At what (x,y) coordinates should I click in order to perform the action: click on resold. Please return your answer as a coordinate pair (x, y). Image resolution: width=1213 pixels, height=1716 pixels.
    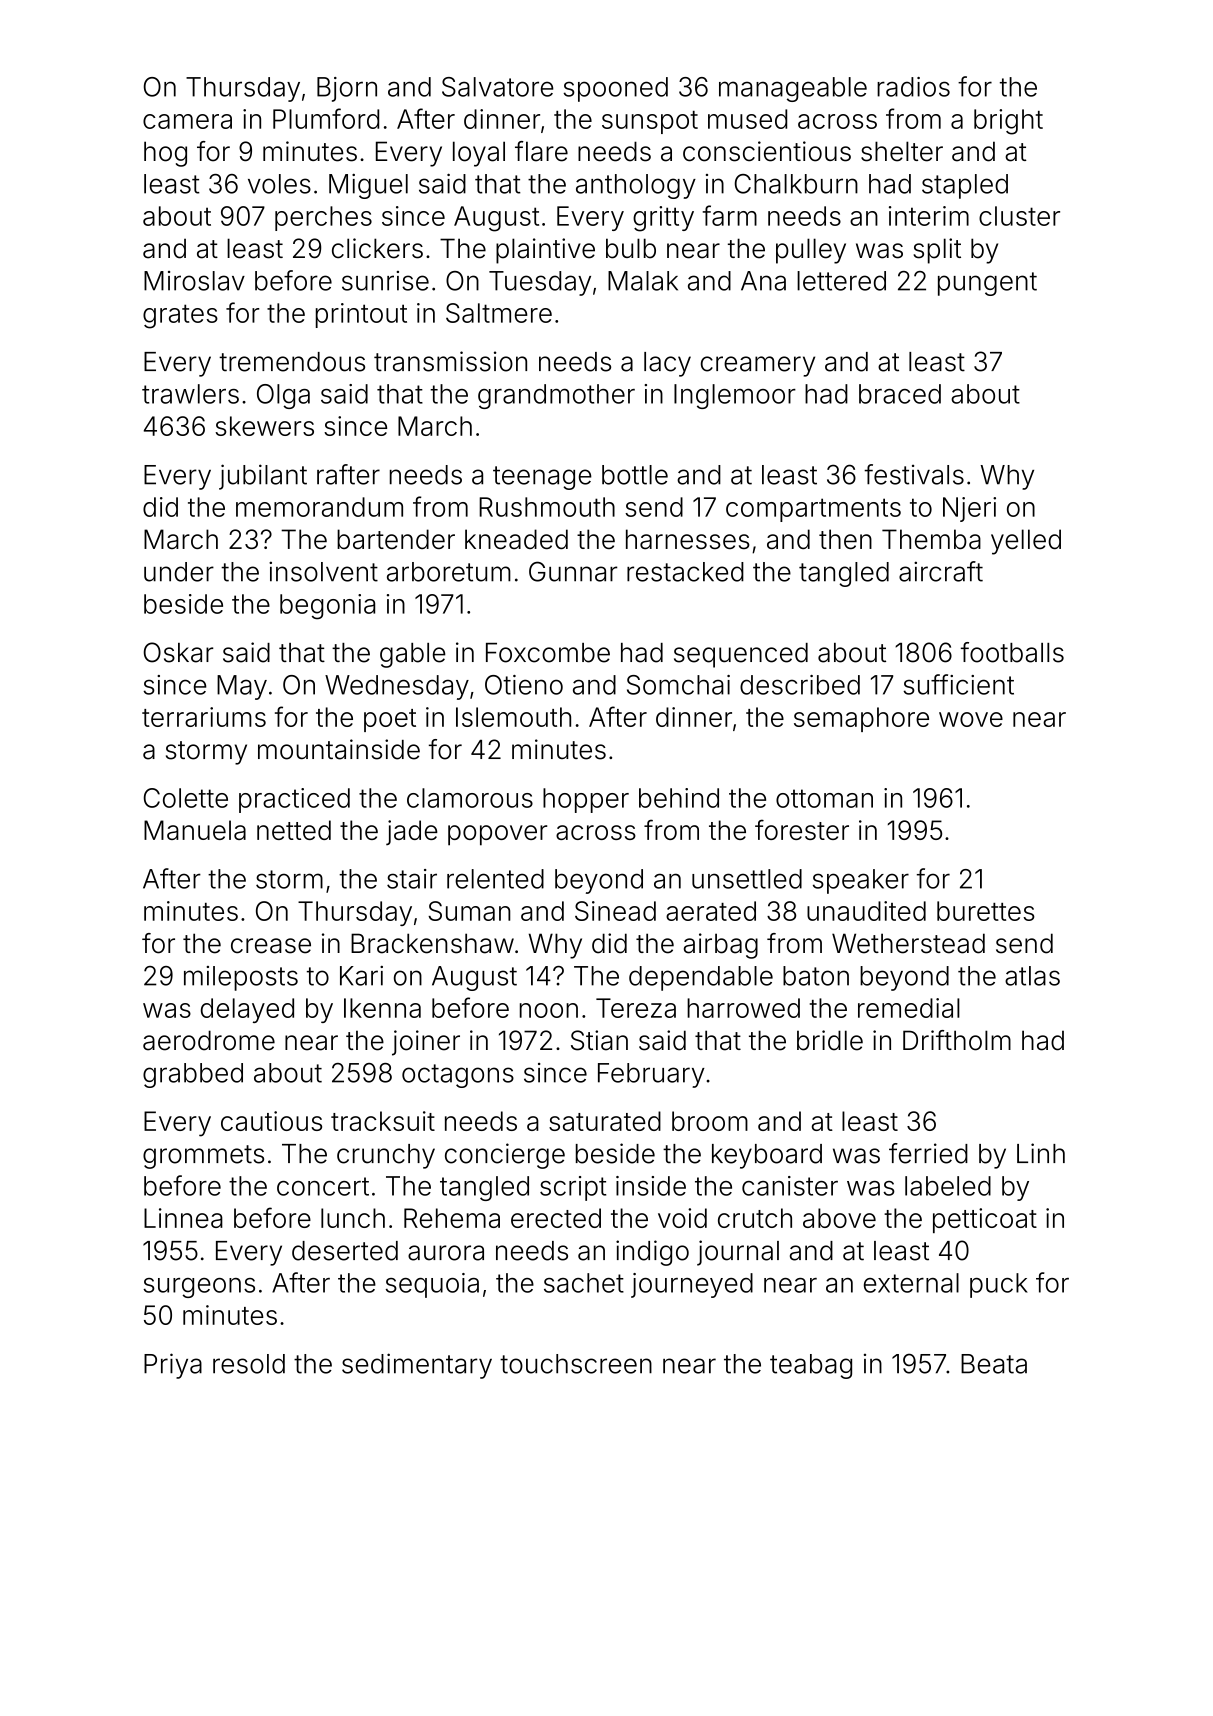
    Looking at the image, I should click on (249, 1364).
